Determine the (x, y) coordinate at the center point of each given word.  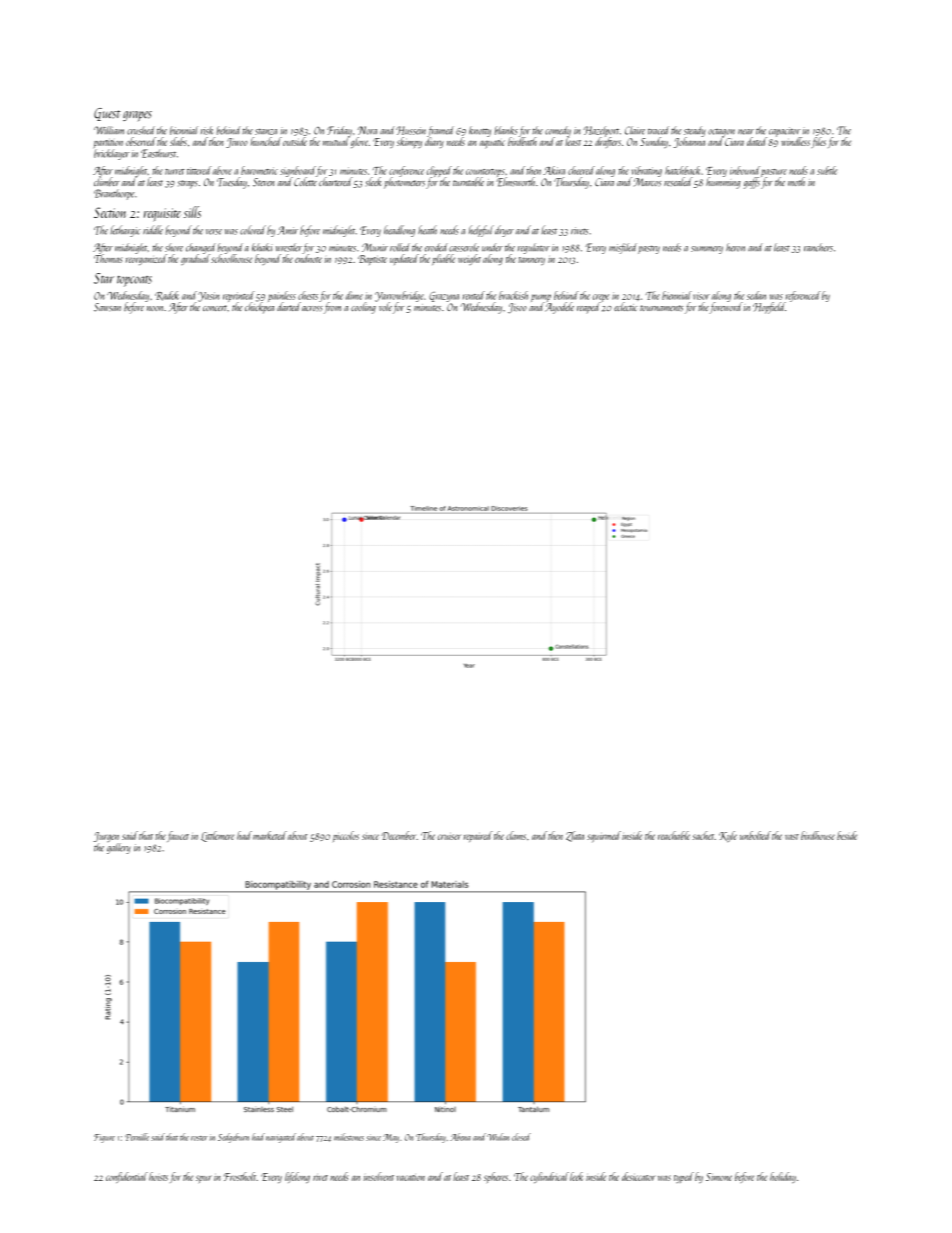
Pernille (137, 1137)
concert (215, 308)
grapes (137, 116)
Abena (460, 1137)
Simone (719, 1177)
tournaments (661, 308)
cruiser (449, 836)
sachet (703, 835)
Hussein (411, 130)
